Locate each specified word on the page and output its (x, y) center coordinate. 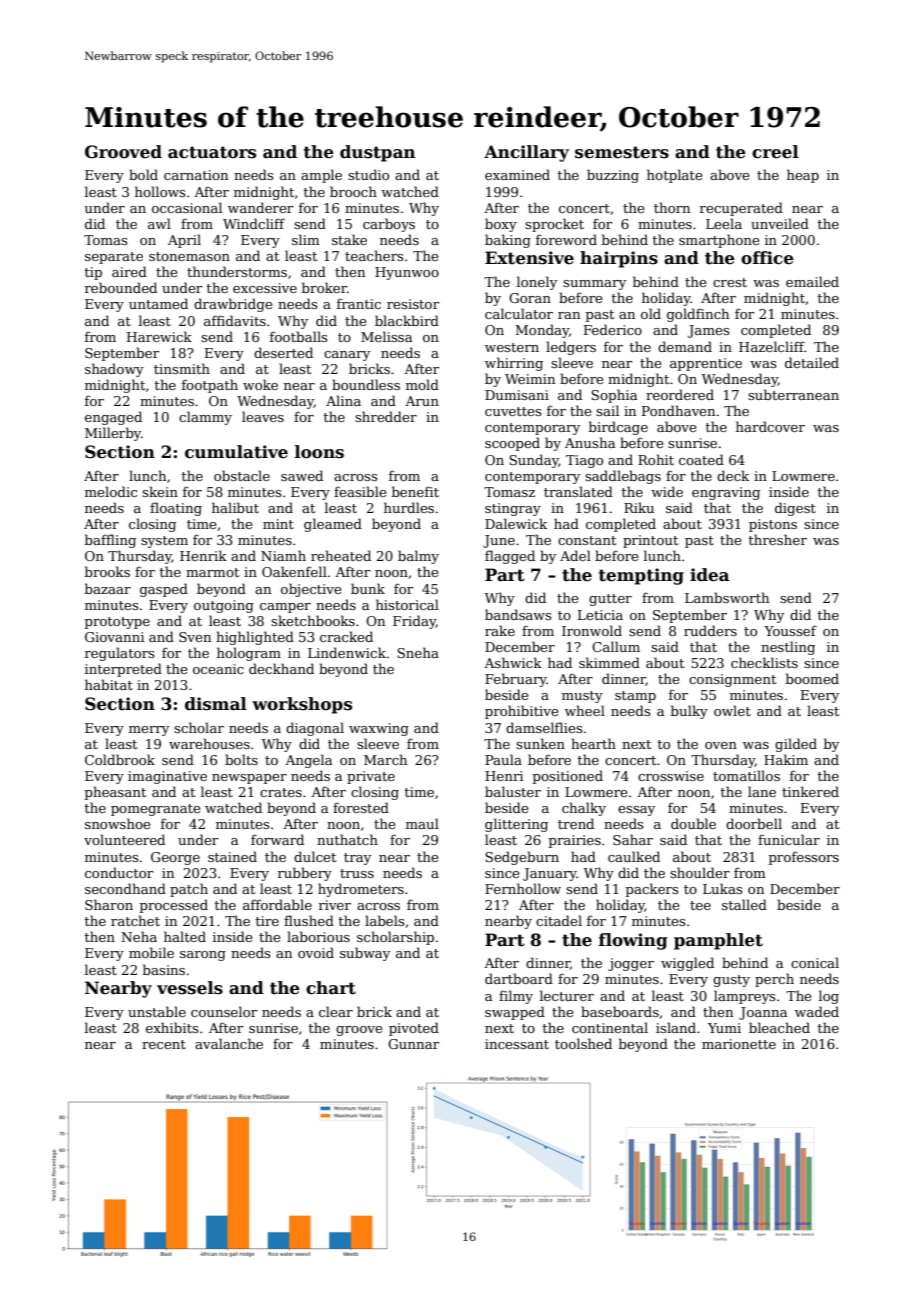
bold (143, 174)
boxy (501, 225)
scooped (512, 444)
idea (710, 575)
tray (357, 859)
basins (164, 969)
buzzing (613, 176)
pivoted (414, 1029)
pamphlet (718, 941)
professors (804, 858)
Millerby (113, 434)
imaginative (167, 777)
